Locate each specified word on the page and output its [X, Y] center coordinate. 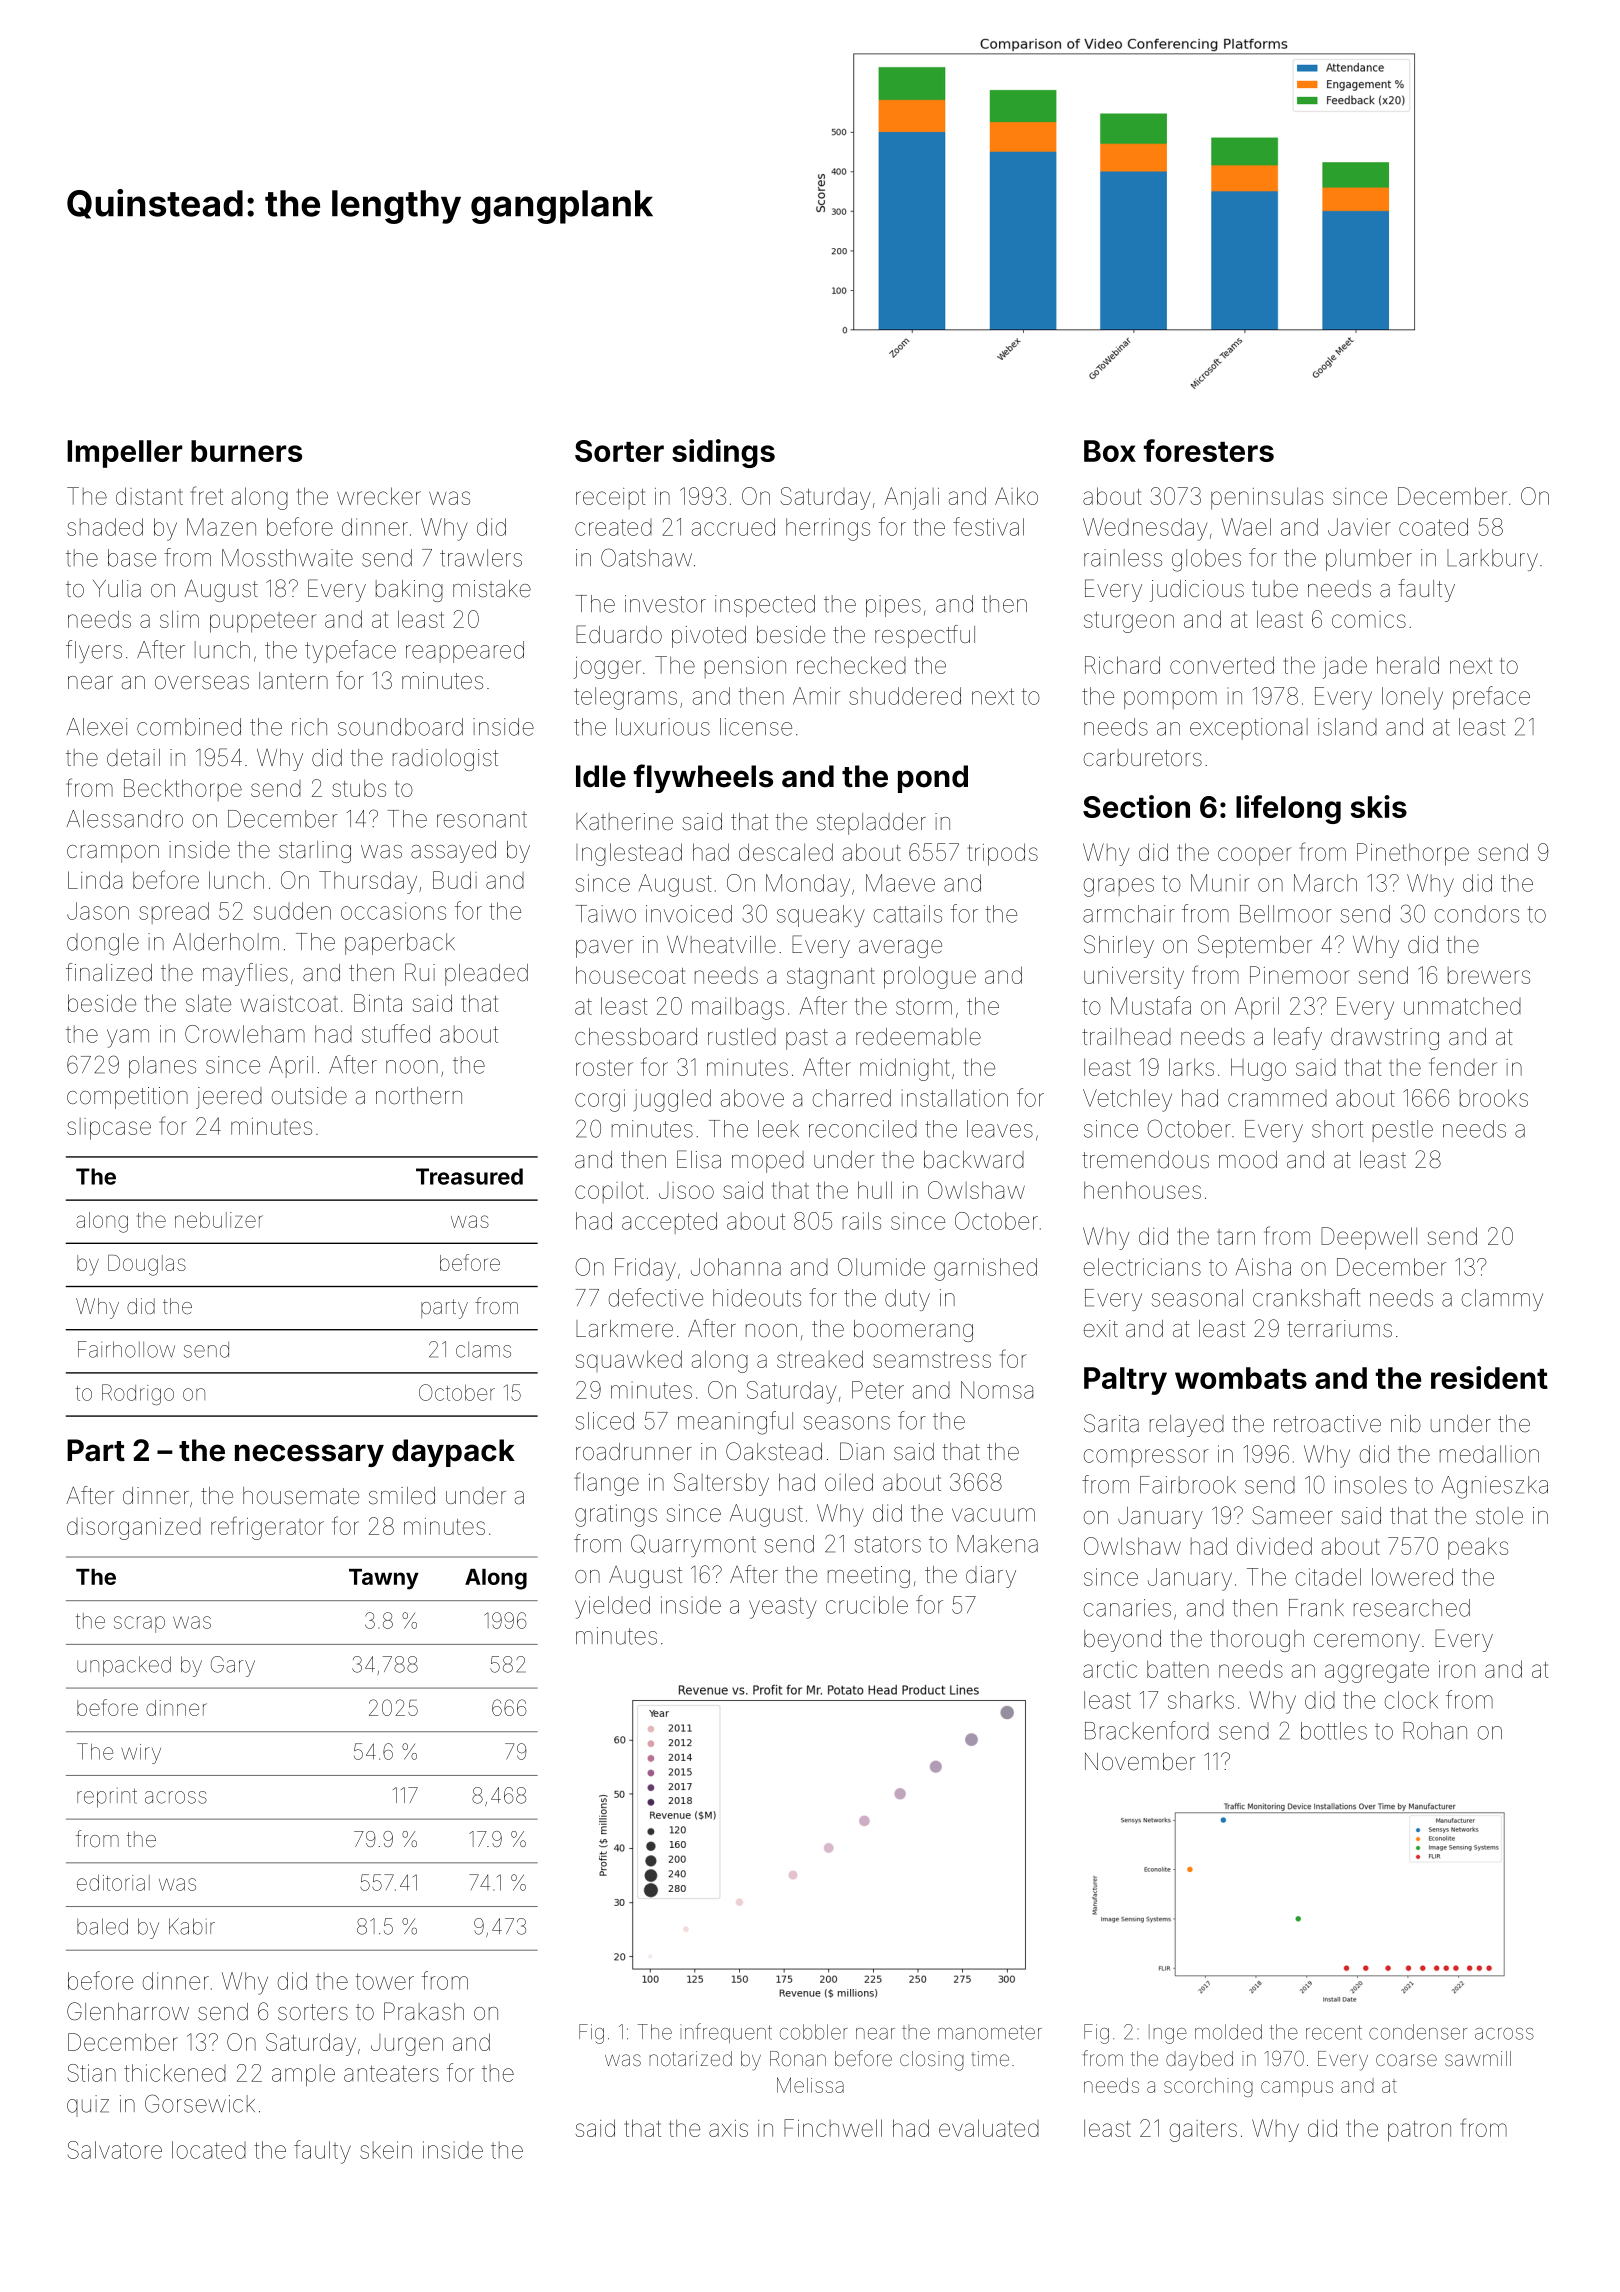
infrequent [726, 2033]
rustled [742, 1037]
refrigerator [267, 1528]
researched [1412, 1608]
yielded [612, 1607]
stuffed [396, 1033]
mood [1248, 1160]
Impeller [125, 454]
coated [1433, 527]
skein [386, 2150]
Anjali [911, 498]
